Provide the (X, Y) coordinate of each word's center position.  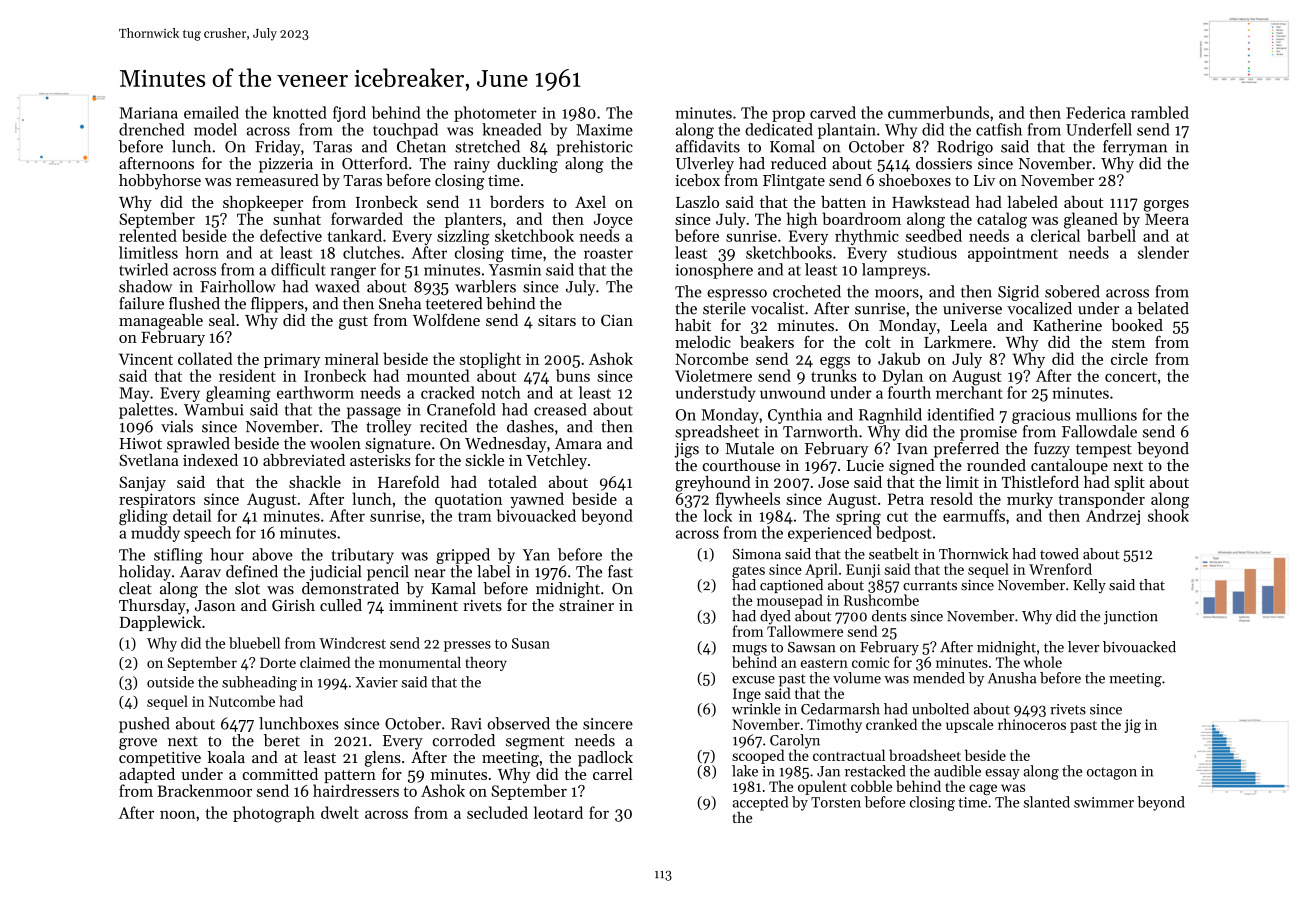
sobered (1072, 291)
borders (517, 202)
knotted (300, 112)
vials (177, 426)
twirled (143, 269)
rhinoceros (1032, 724)
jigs (686, 450)
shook (1168, 515)
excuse (753, 680)
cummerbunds (938, 112)
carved (833, 112)
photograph (274, 814)
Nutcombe (242, 701)
